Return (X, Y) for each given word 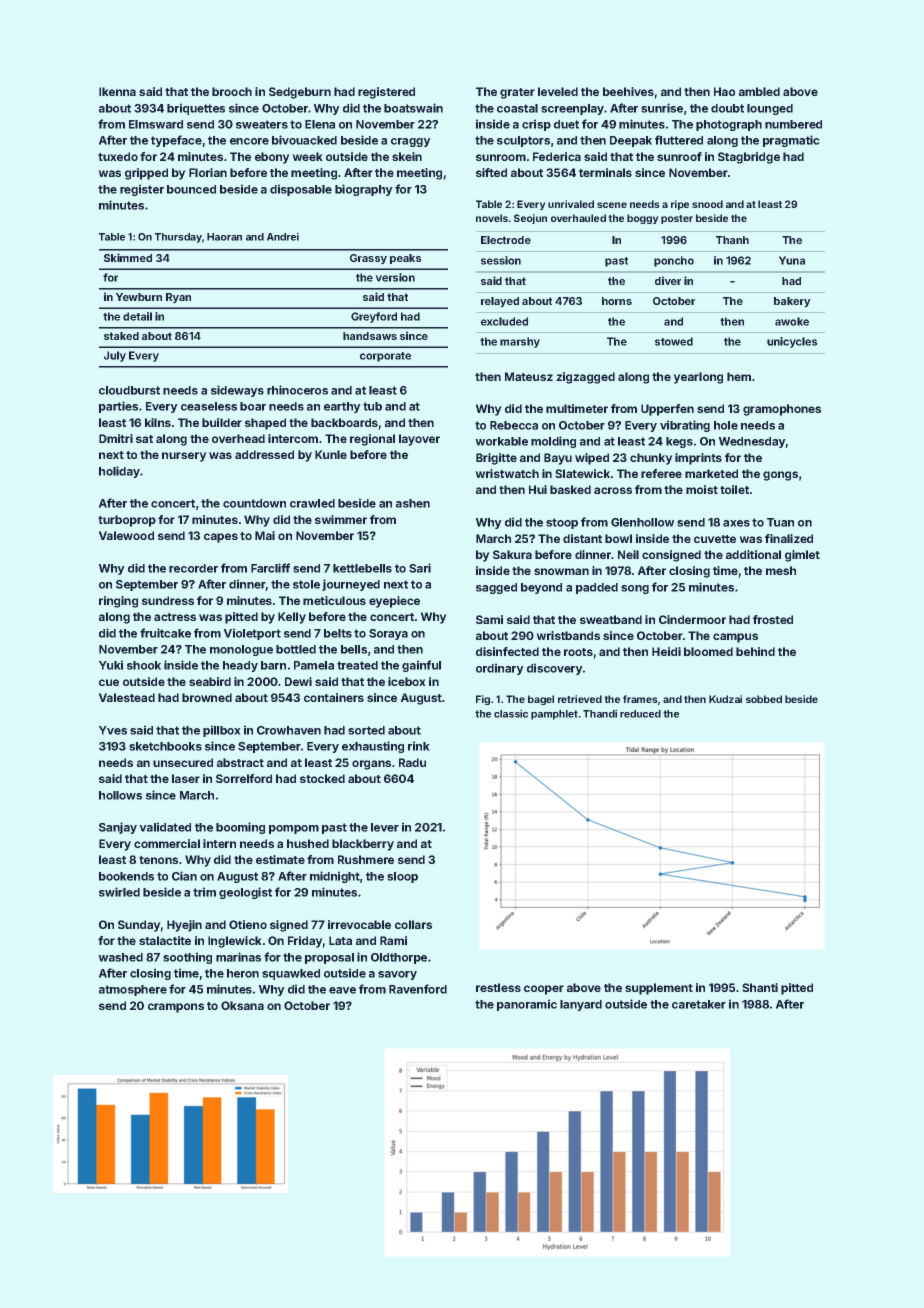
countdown (254, 503)
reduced (640, 714)
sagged (496, 588)
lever (385, 827)
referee (661, 473)
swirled (119, 892)
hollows (120, 795)
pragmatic (791, 141)
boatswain (413, 108)
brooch (232, 91)
